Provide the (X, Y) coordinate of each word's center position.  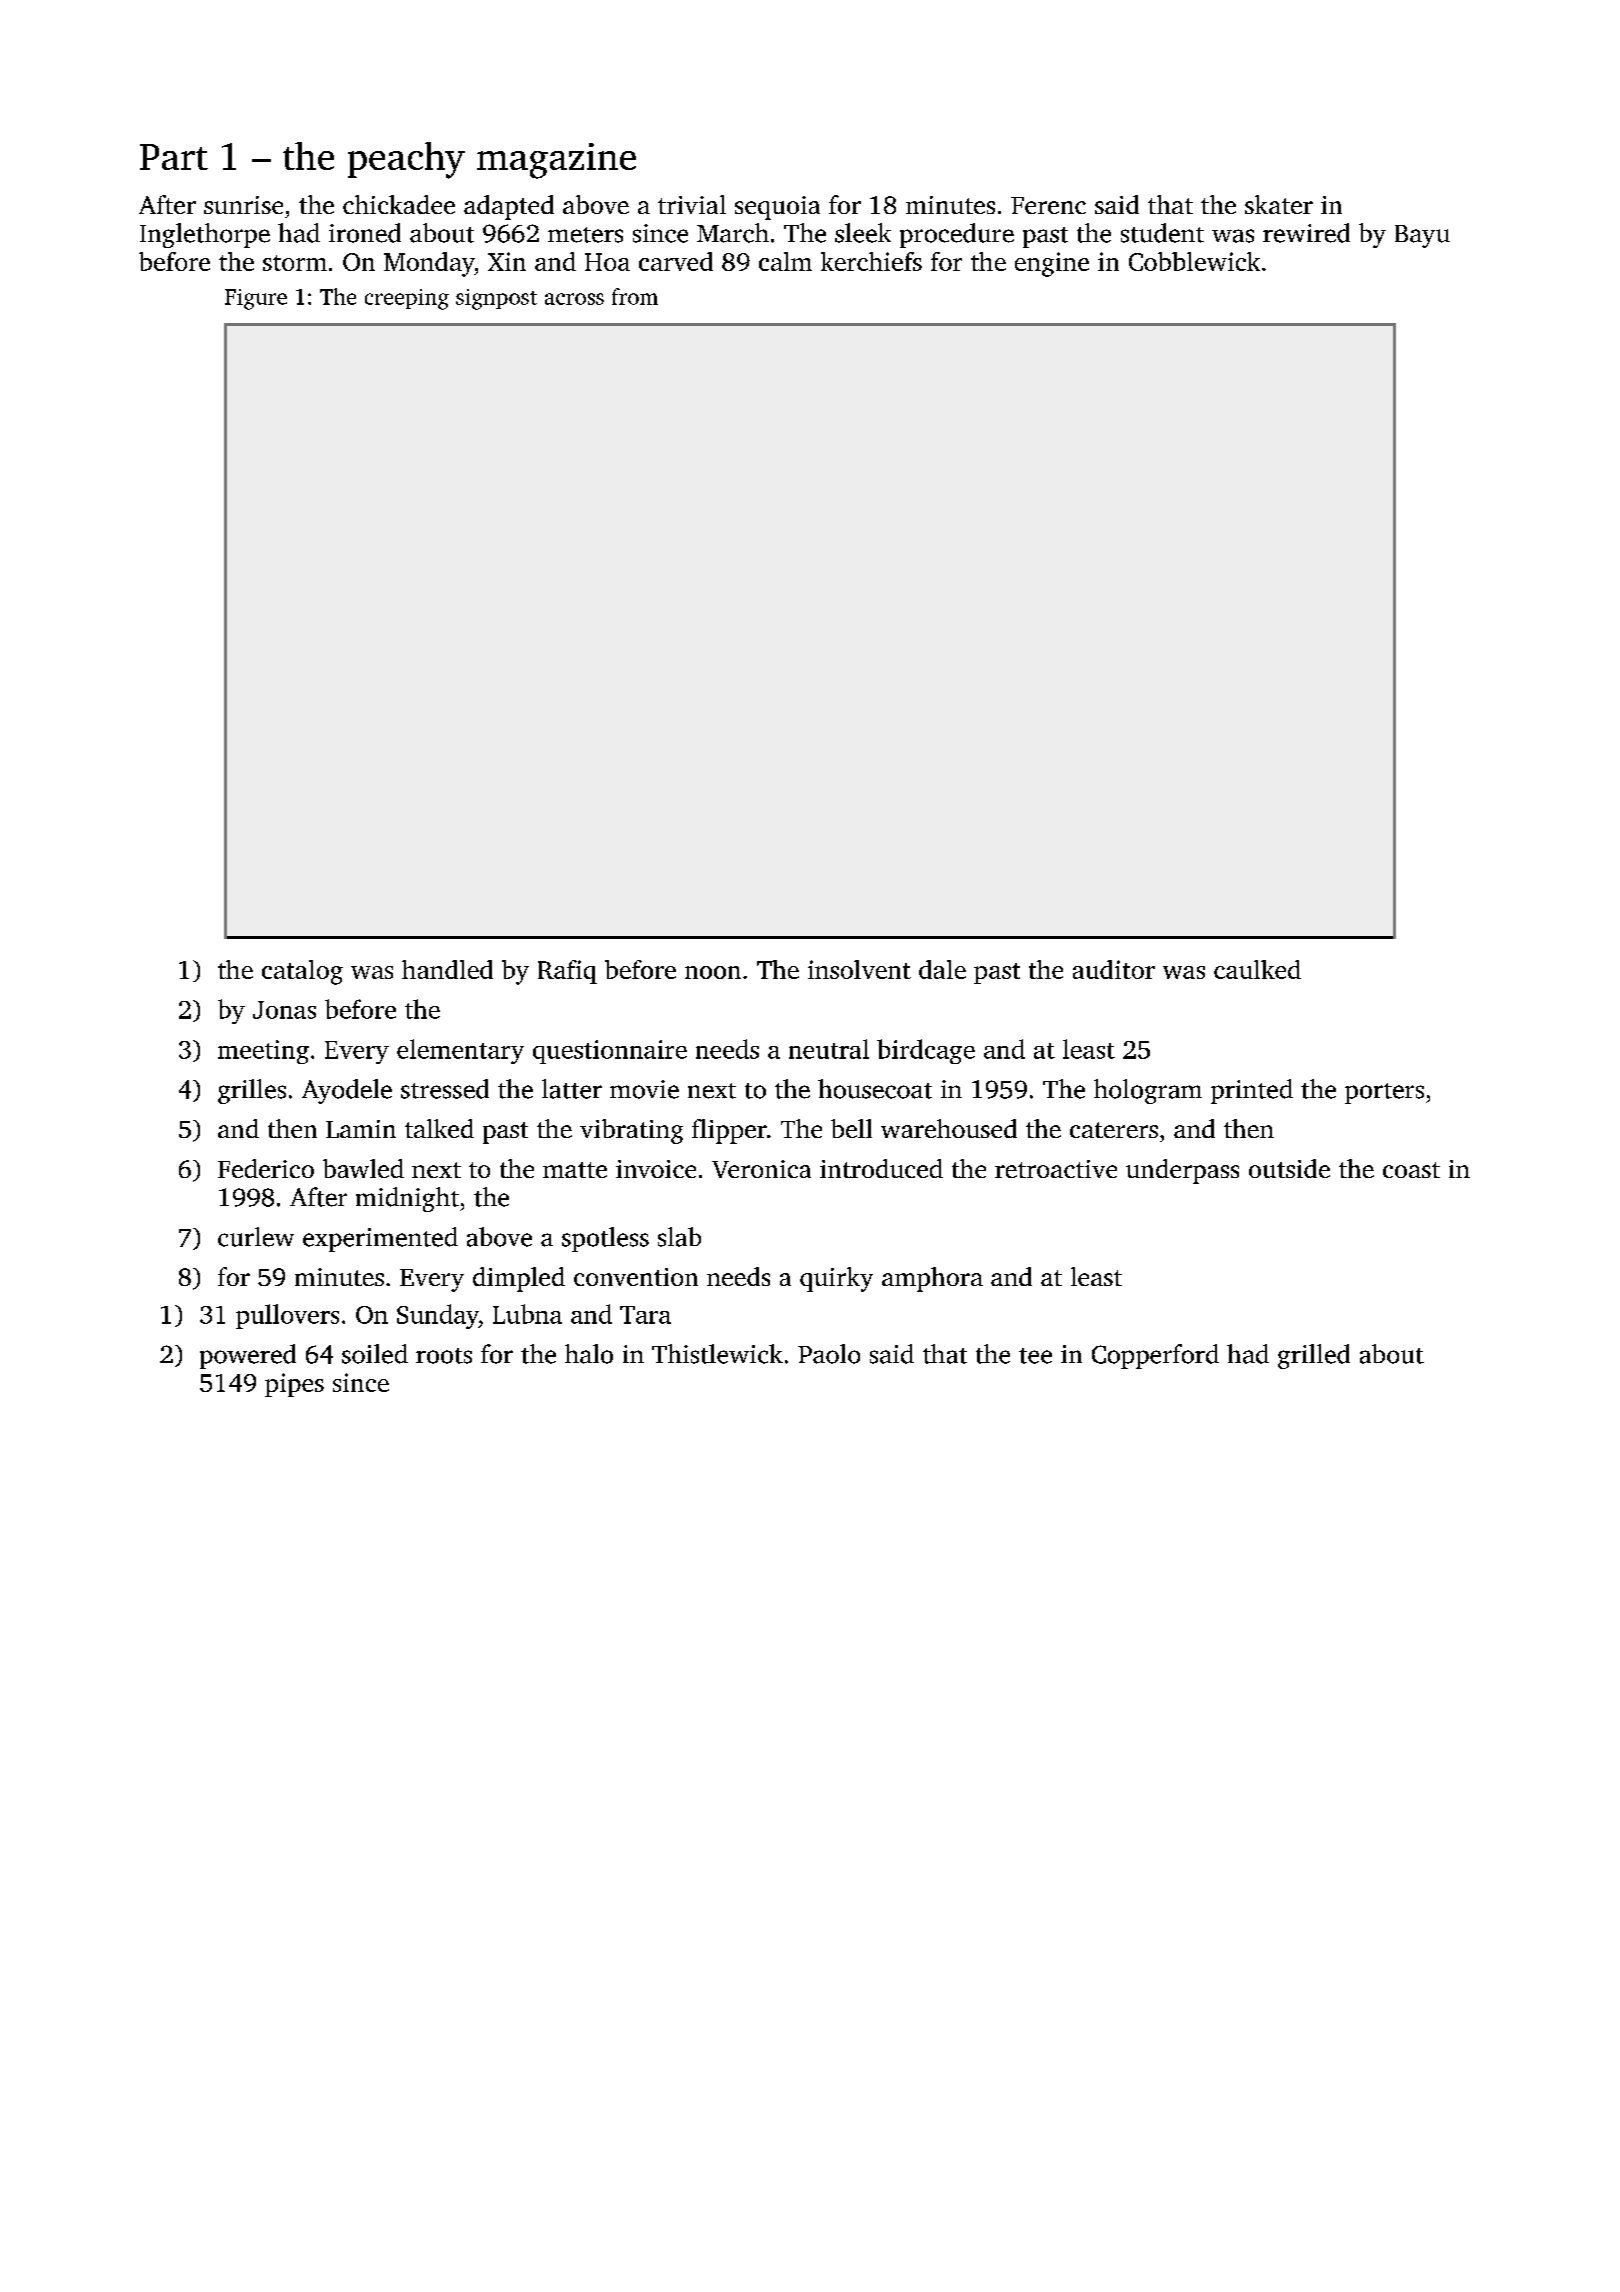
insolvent (859, 969)
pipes (294, 1385)
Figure (256, 299)
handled (447, 969)
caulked (1257, 969)
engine (1052, 264)
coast (1411, 1170)
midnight (407, 1199)
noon (713, 972)
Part (174, 157)
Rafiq (567, 972)
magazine (556, 161)
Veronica (761, 1169)
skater (1279, 204)
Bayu (1422, 236)
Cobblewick (1194, 261)
